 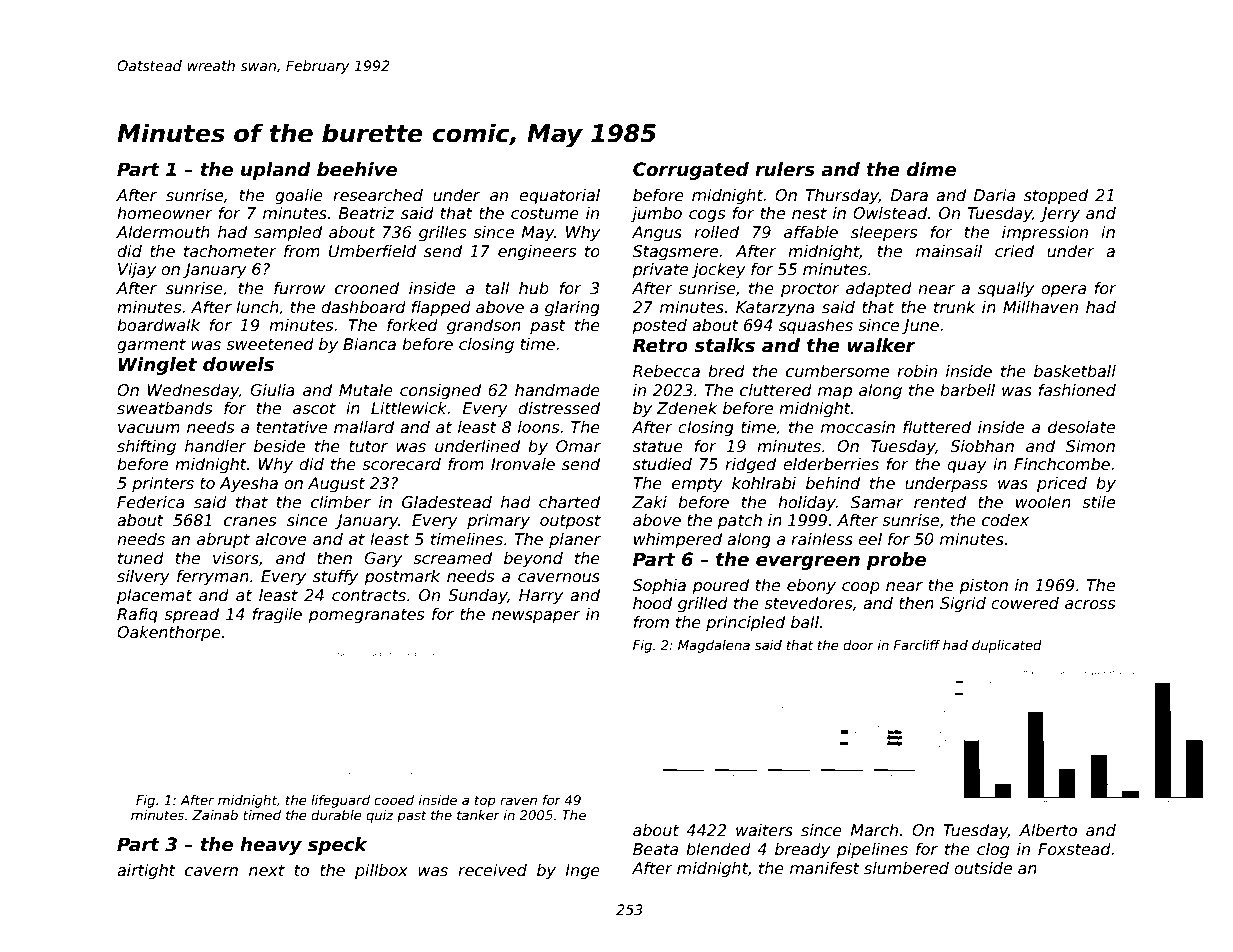 I want to click on beehive, so click(x=357, y=169).
